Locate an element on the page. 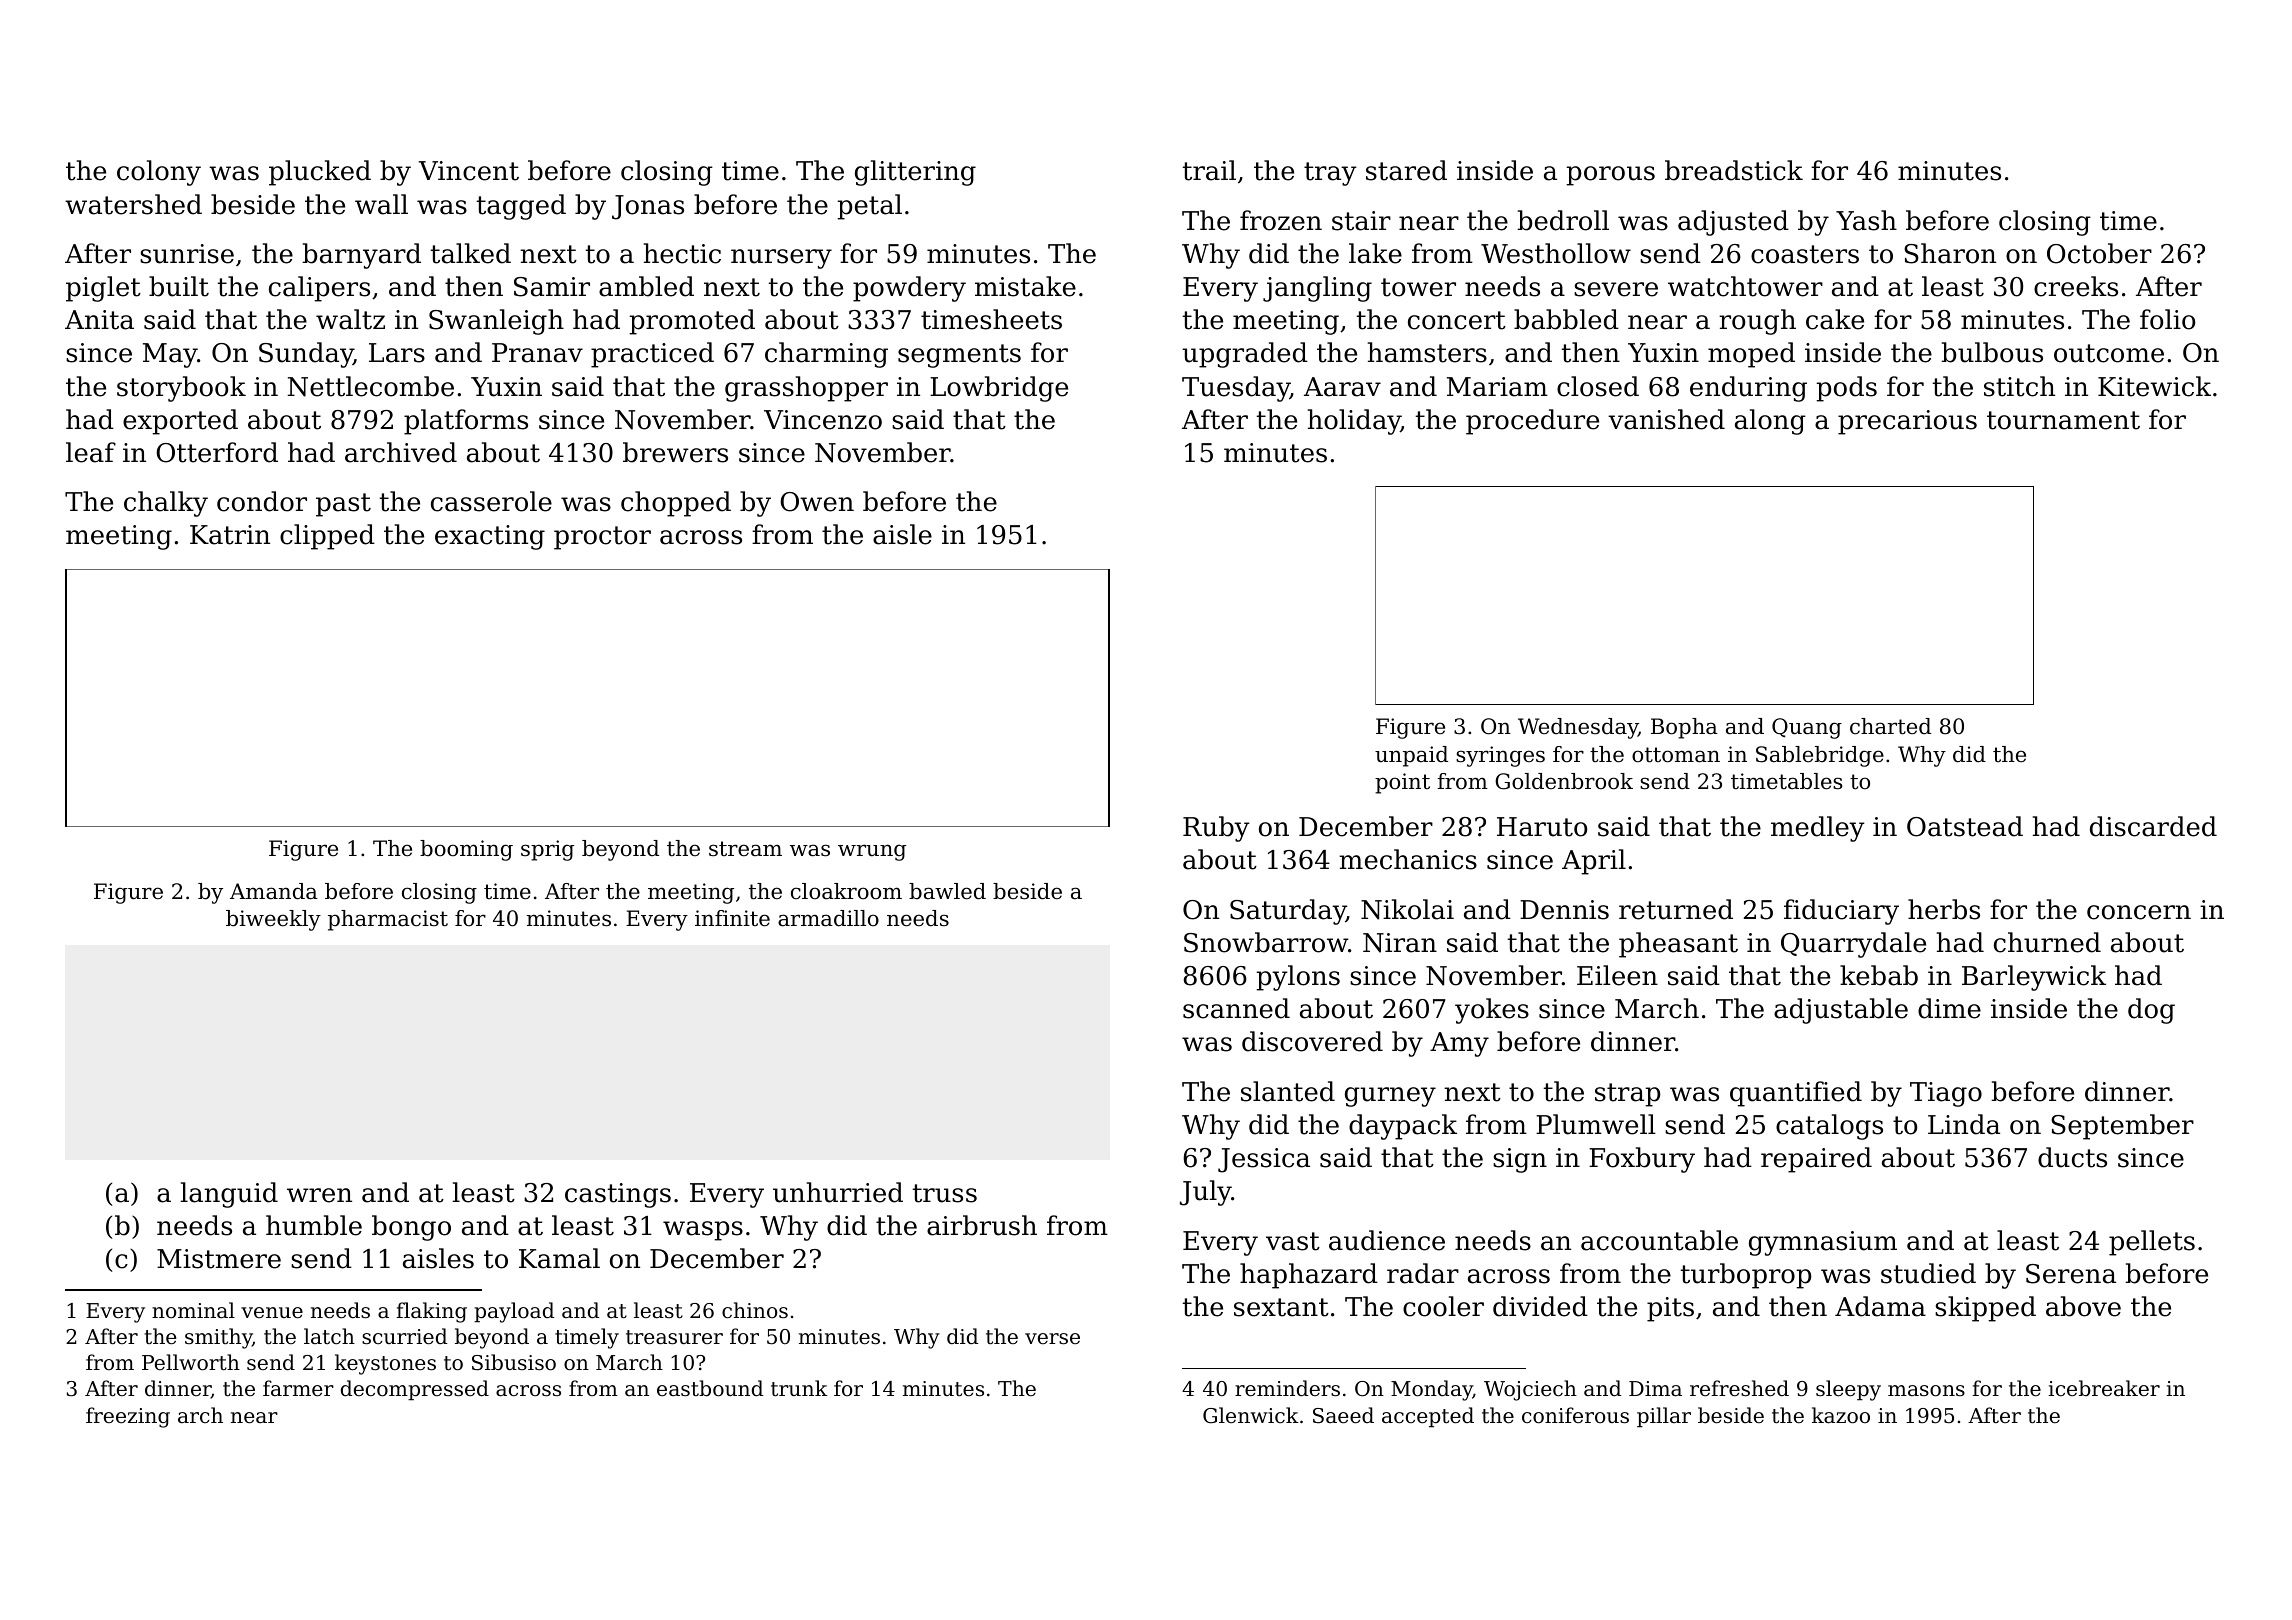 The height and width of the page is (1620, 2292). Linda is located at coordinates (1964, 1124).
